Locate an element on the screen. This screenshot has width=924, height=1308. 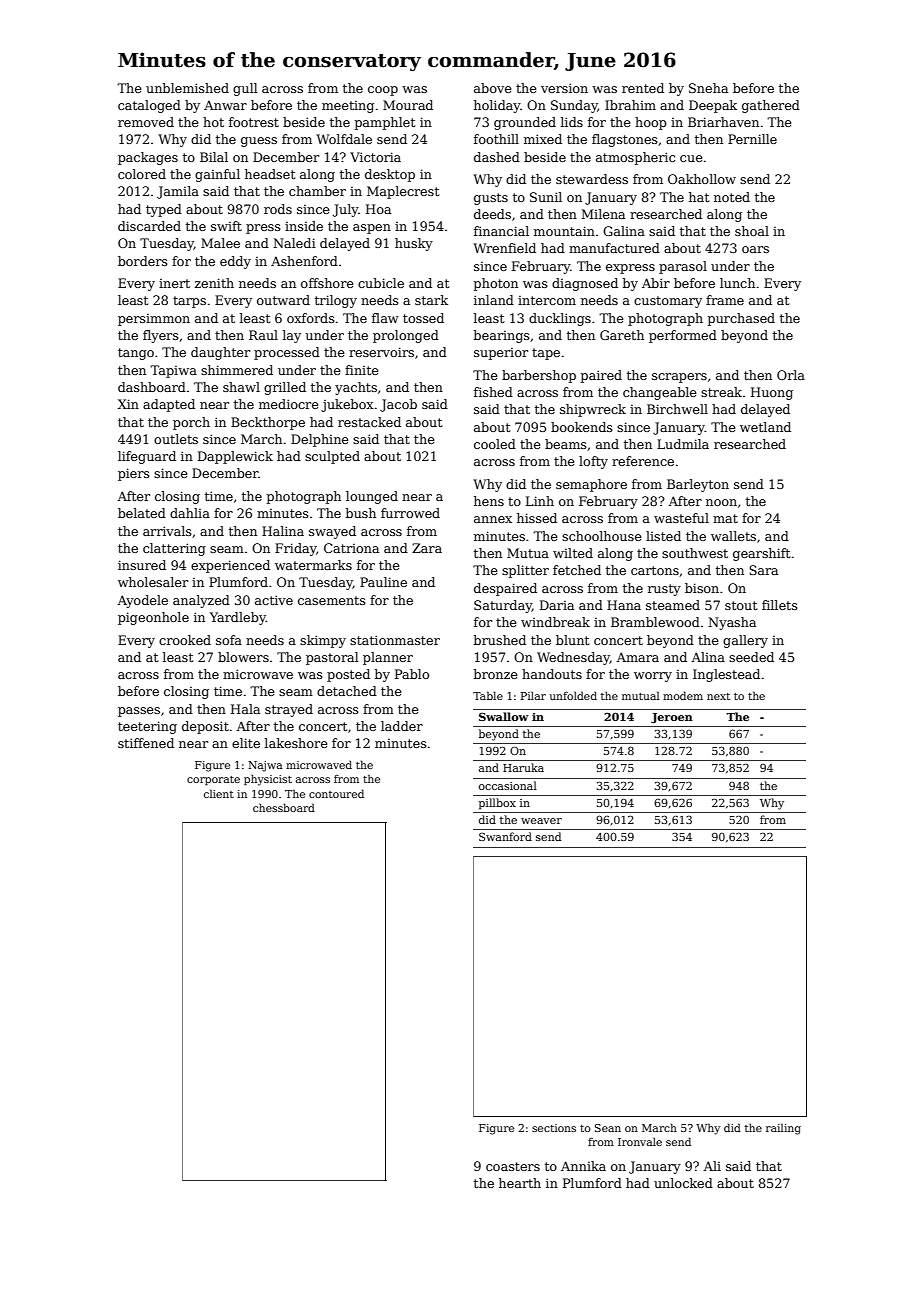
client is located at coordinates (219, 793).
